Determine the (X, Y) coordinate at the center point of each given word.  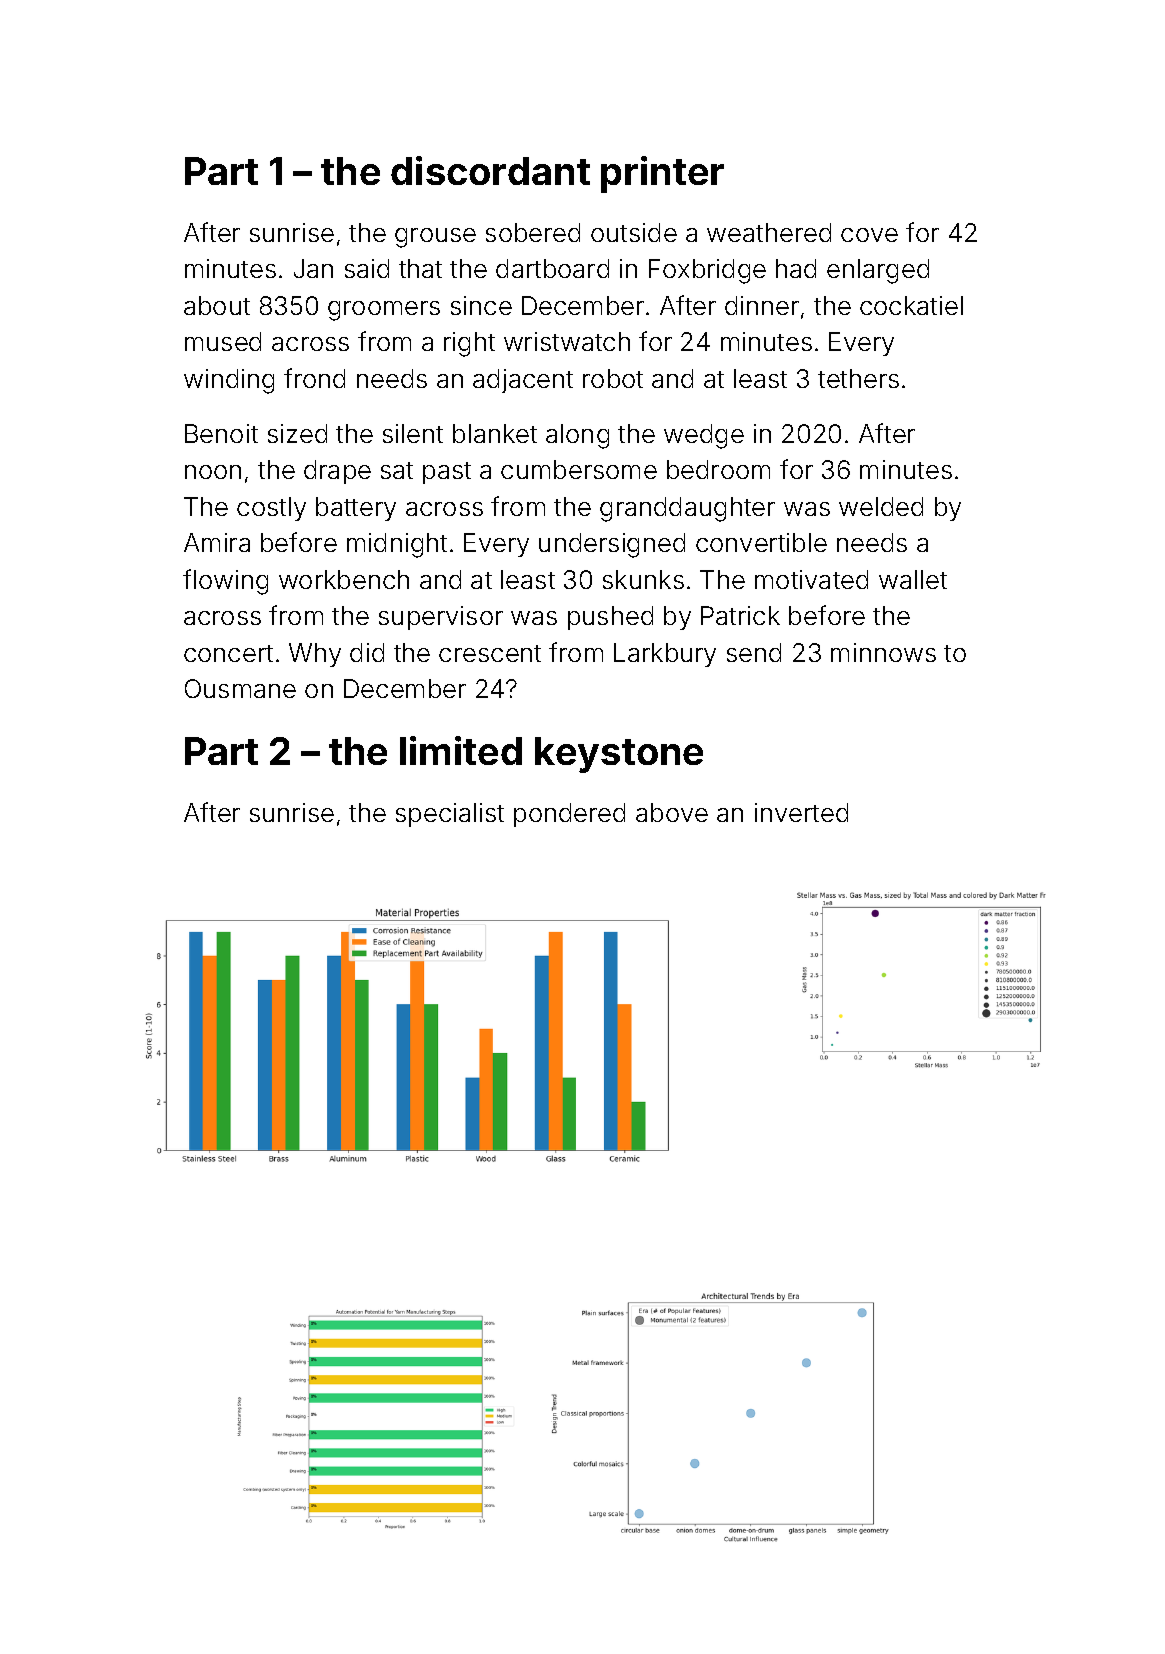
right (469, 344)
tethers (858, 378)
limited (461, 750)
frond (314, 378)
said (367, 268)
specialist (450, 815)
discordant (490, 170)
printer (662, 174)
